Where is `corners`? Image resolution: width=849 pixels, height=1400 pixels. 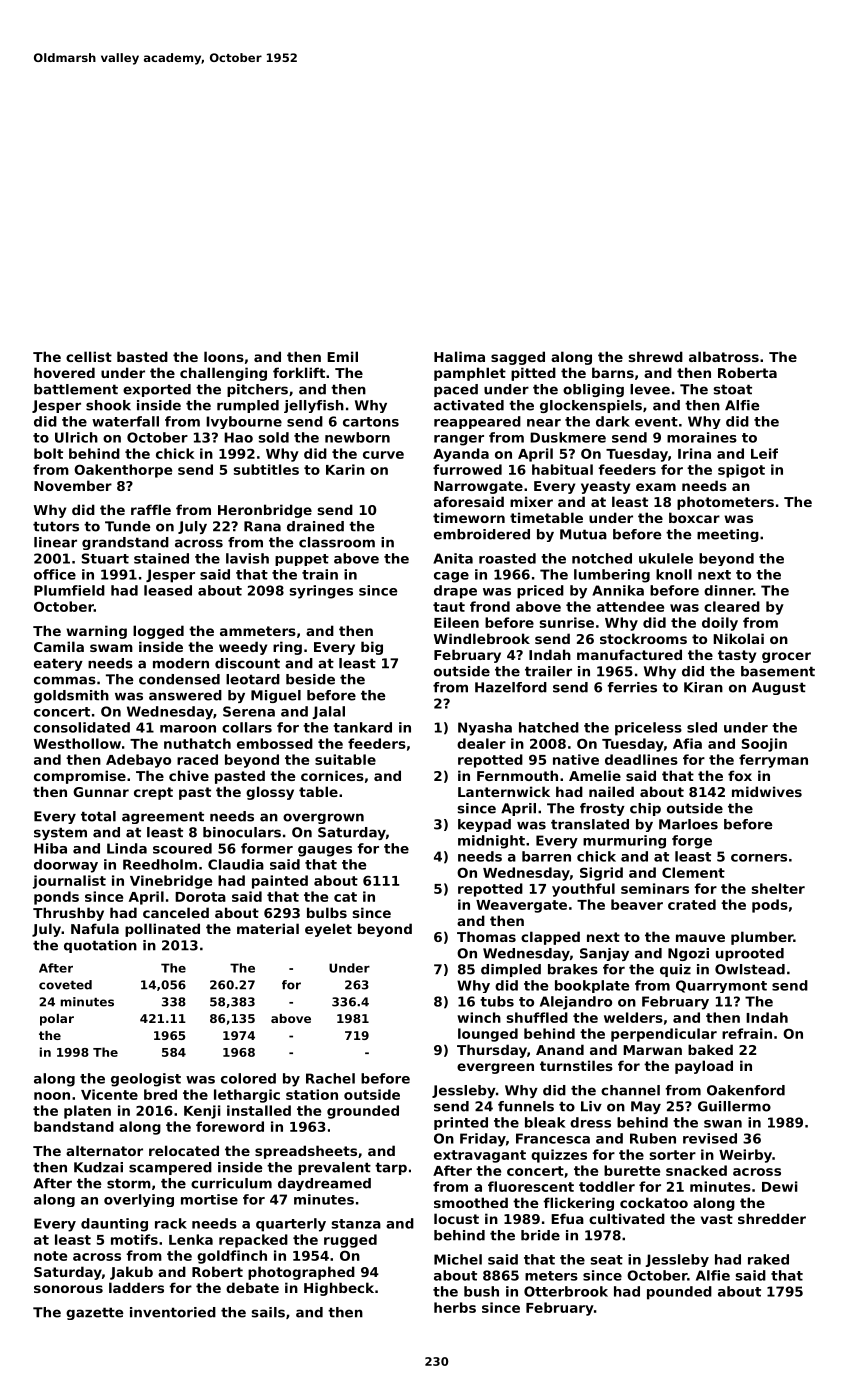
corners is located at coordinates (759, 858).
